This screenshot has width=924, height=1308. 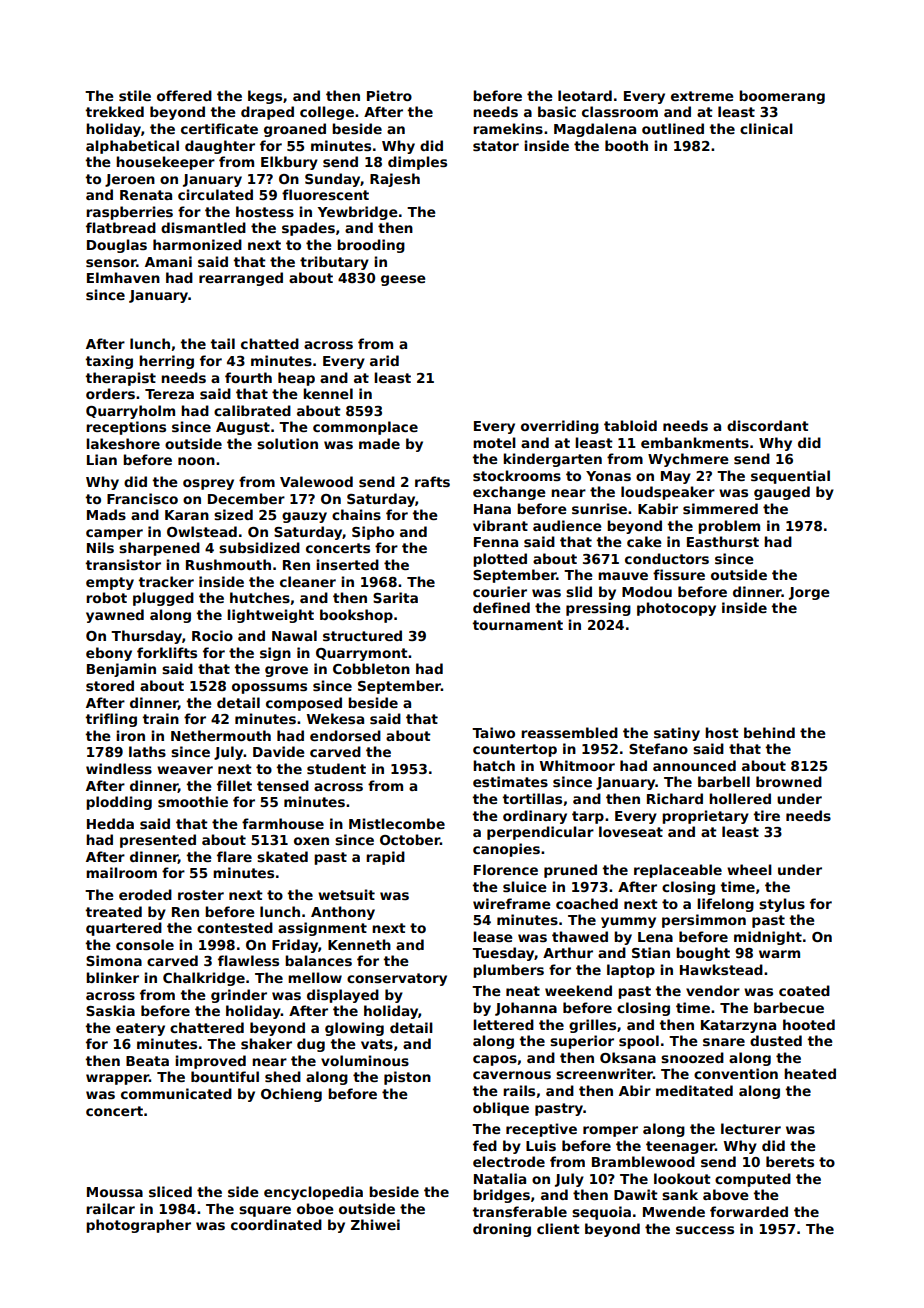 What do you see at coordinates (403, 280) in the screenshot?
I see `geese` at bounding box center [403, 280].
